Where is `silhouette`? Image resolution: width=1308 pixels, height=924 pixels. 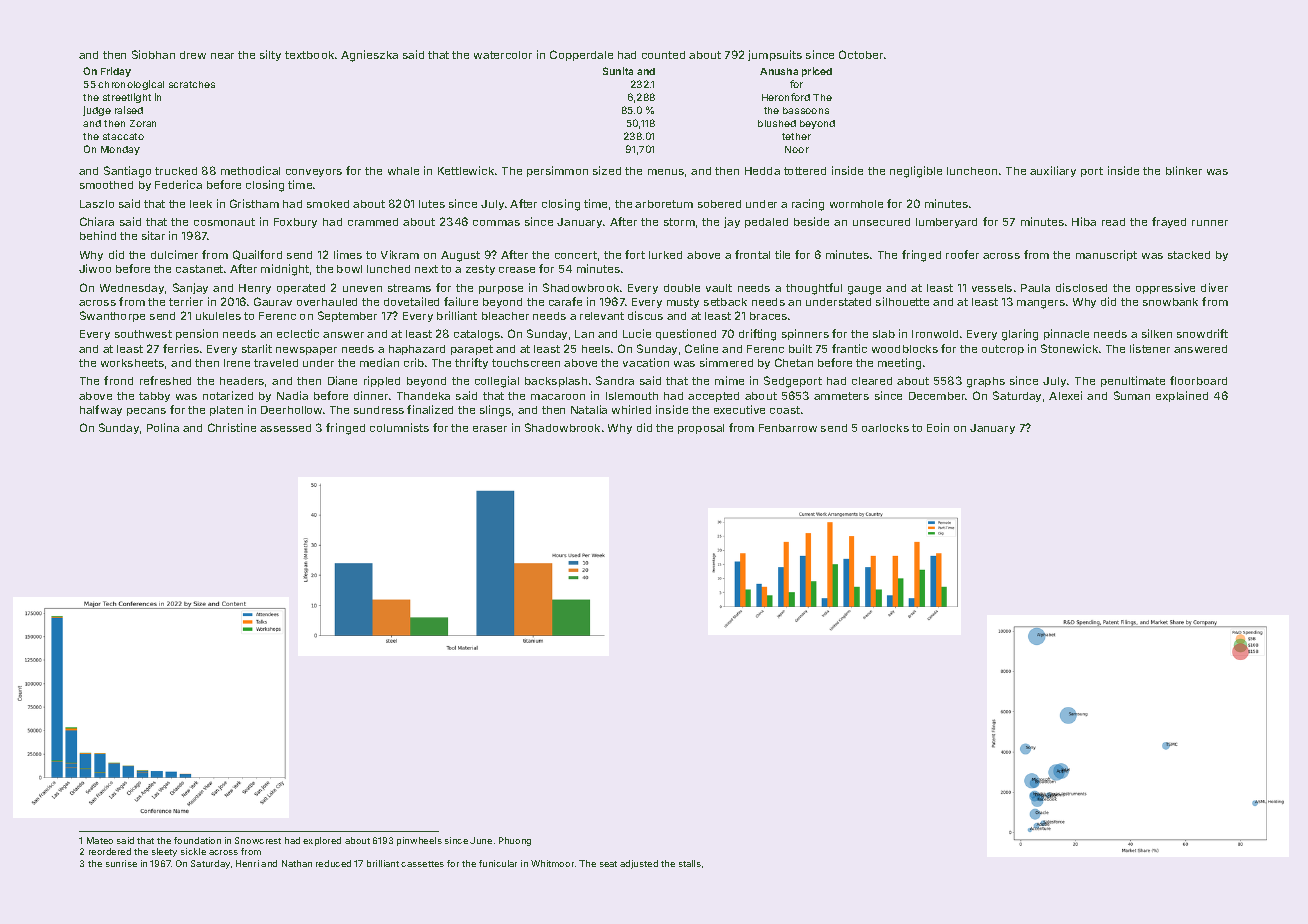 silhouette is located at coordinates (902, 301).
